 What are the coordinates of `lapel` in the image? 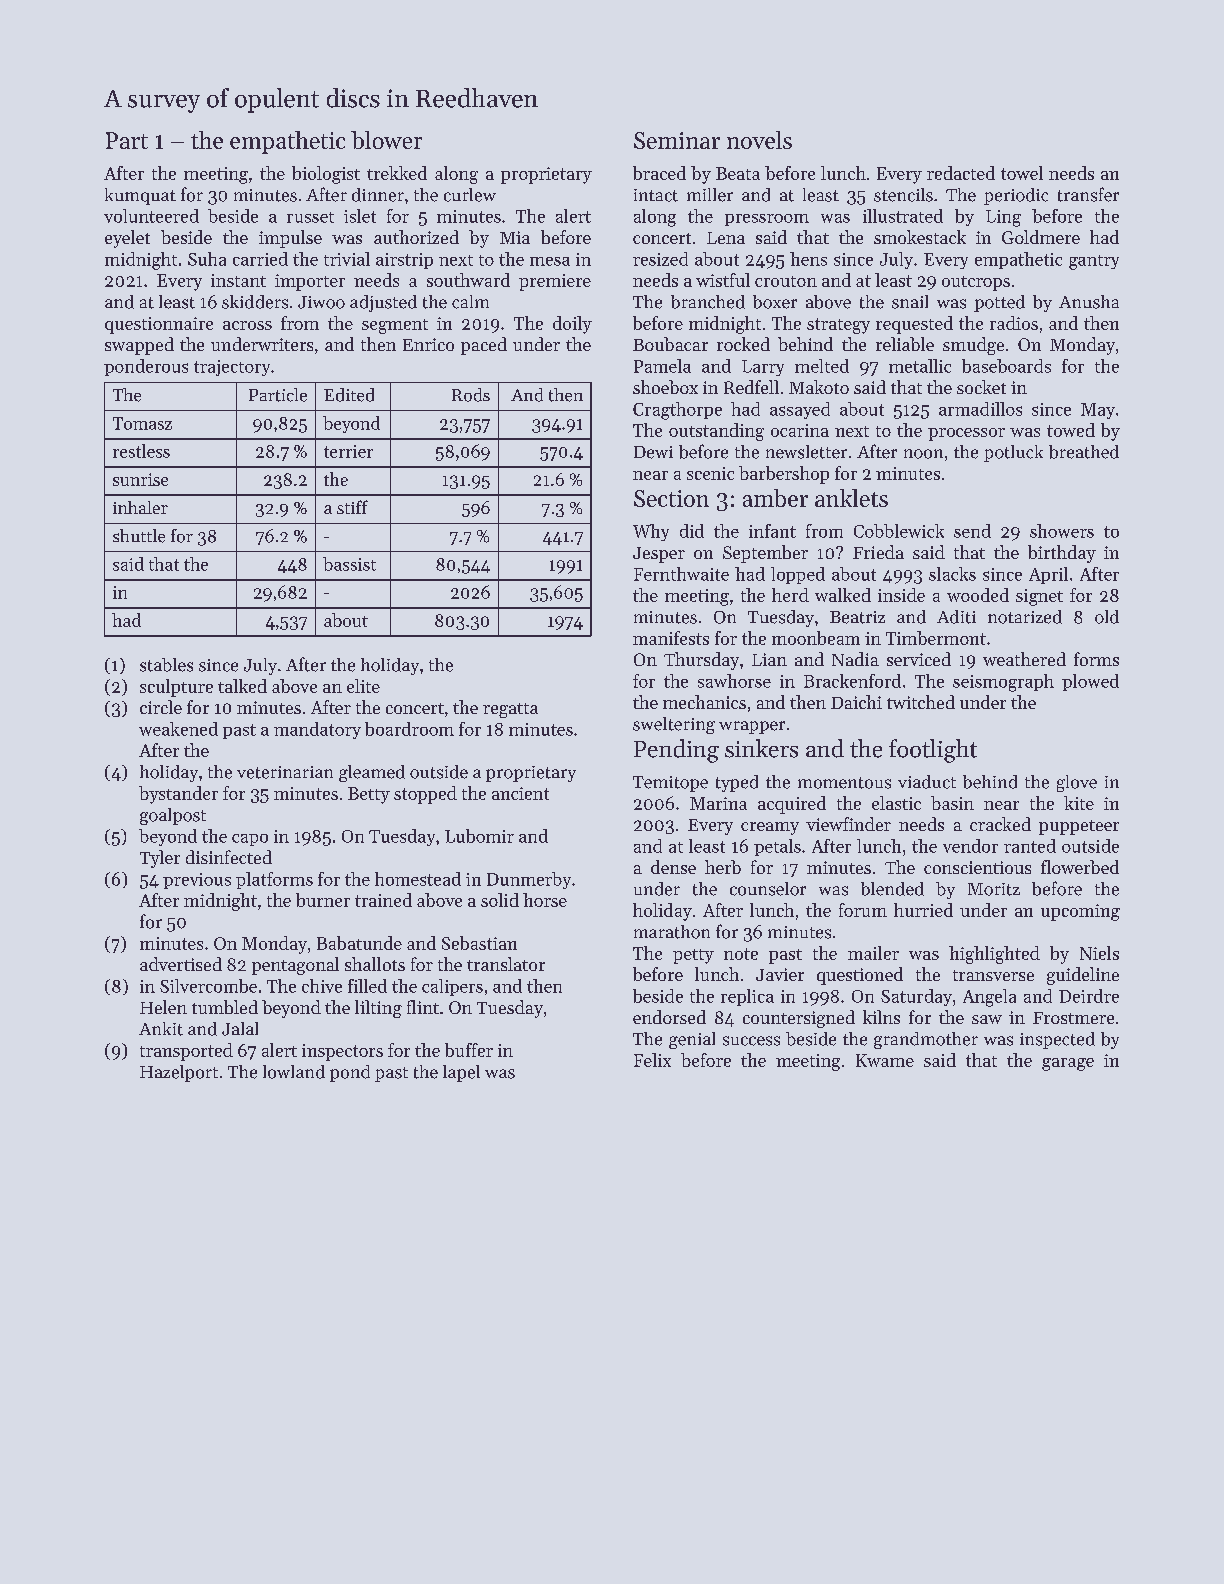 It's located at (461, 1073).
